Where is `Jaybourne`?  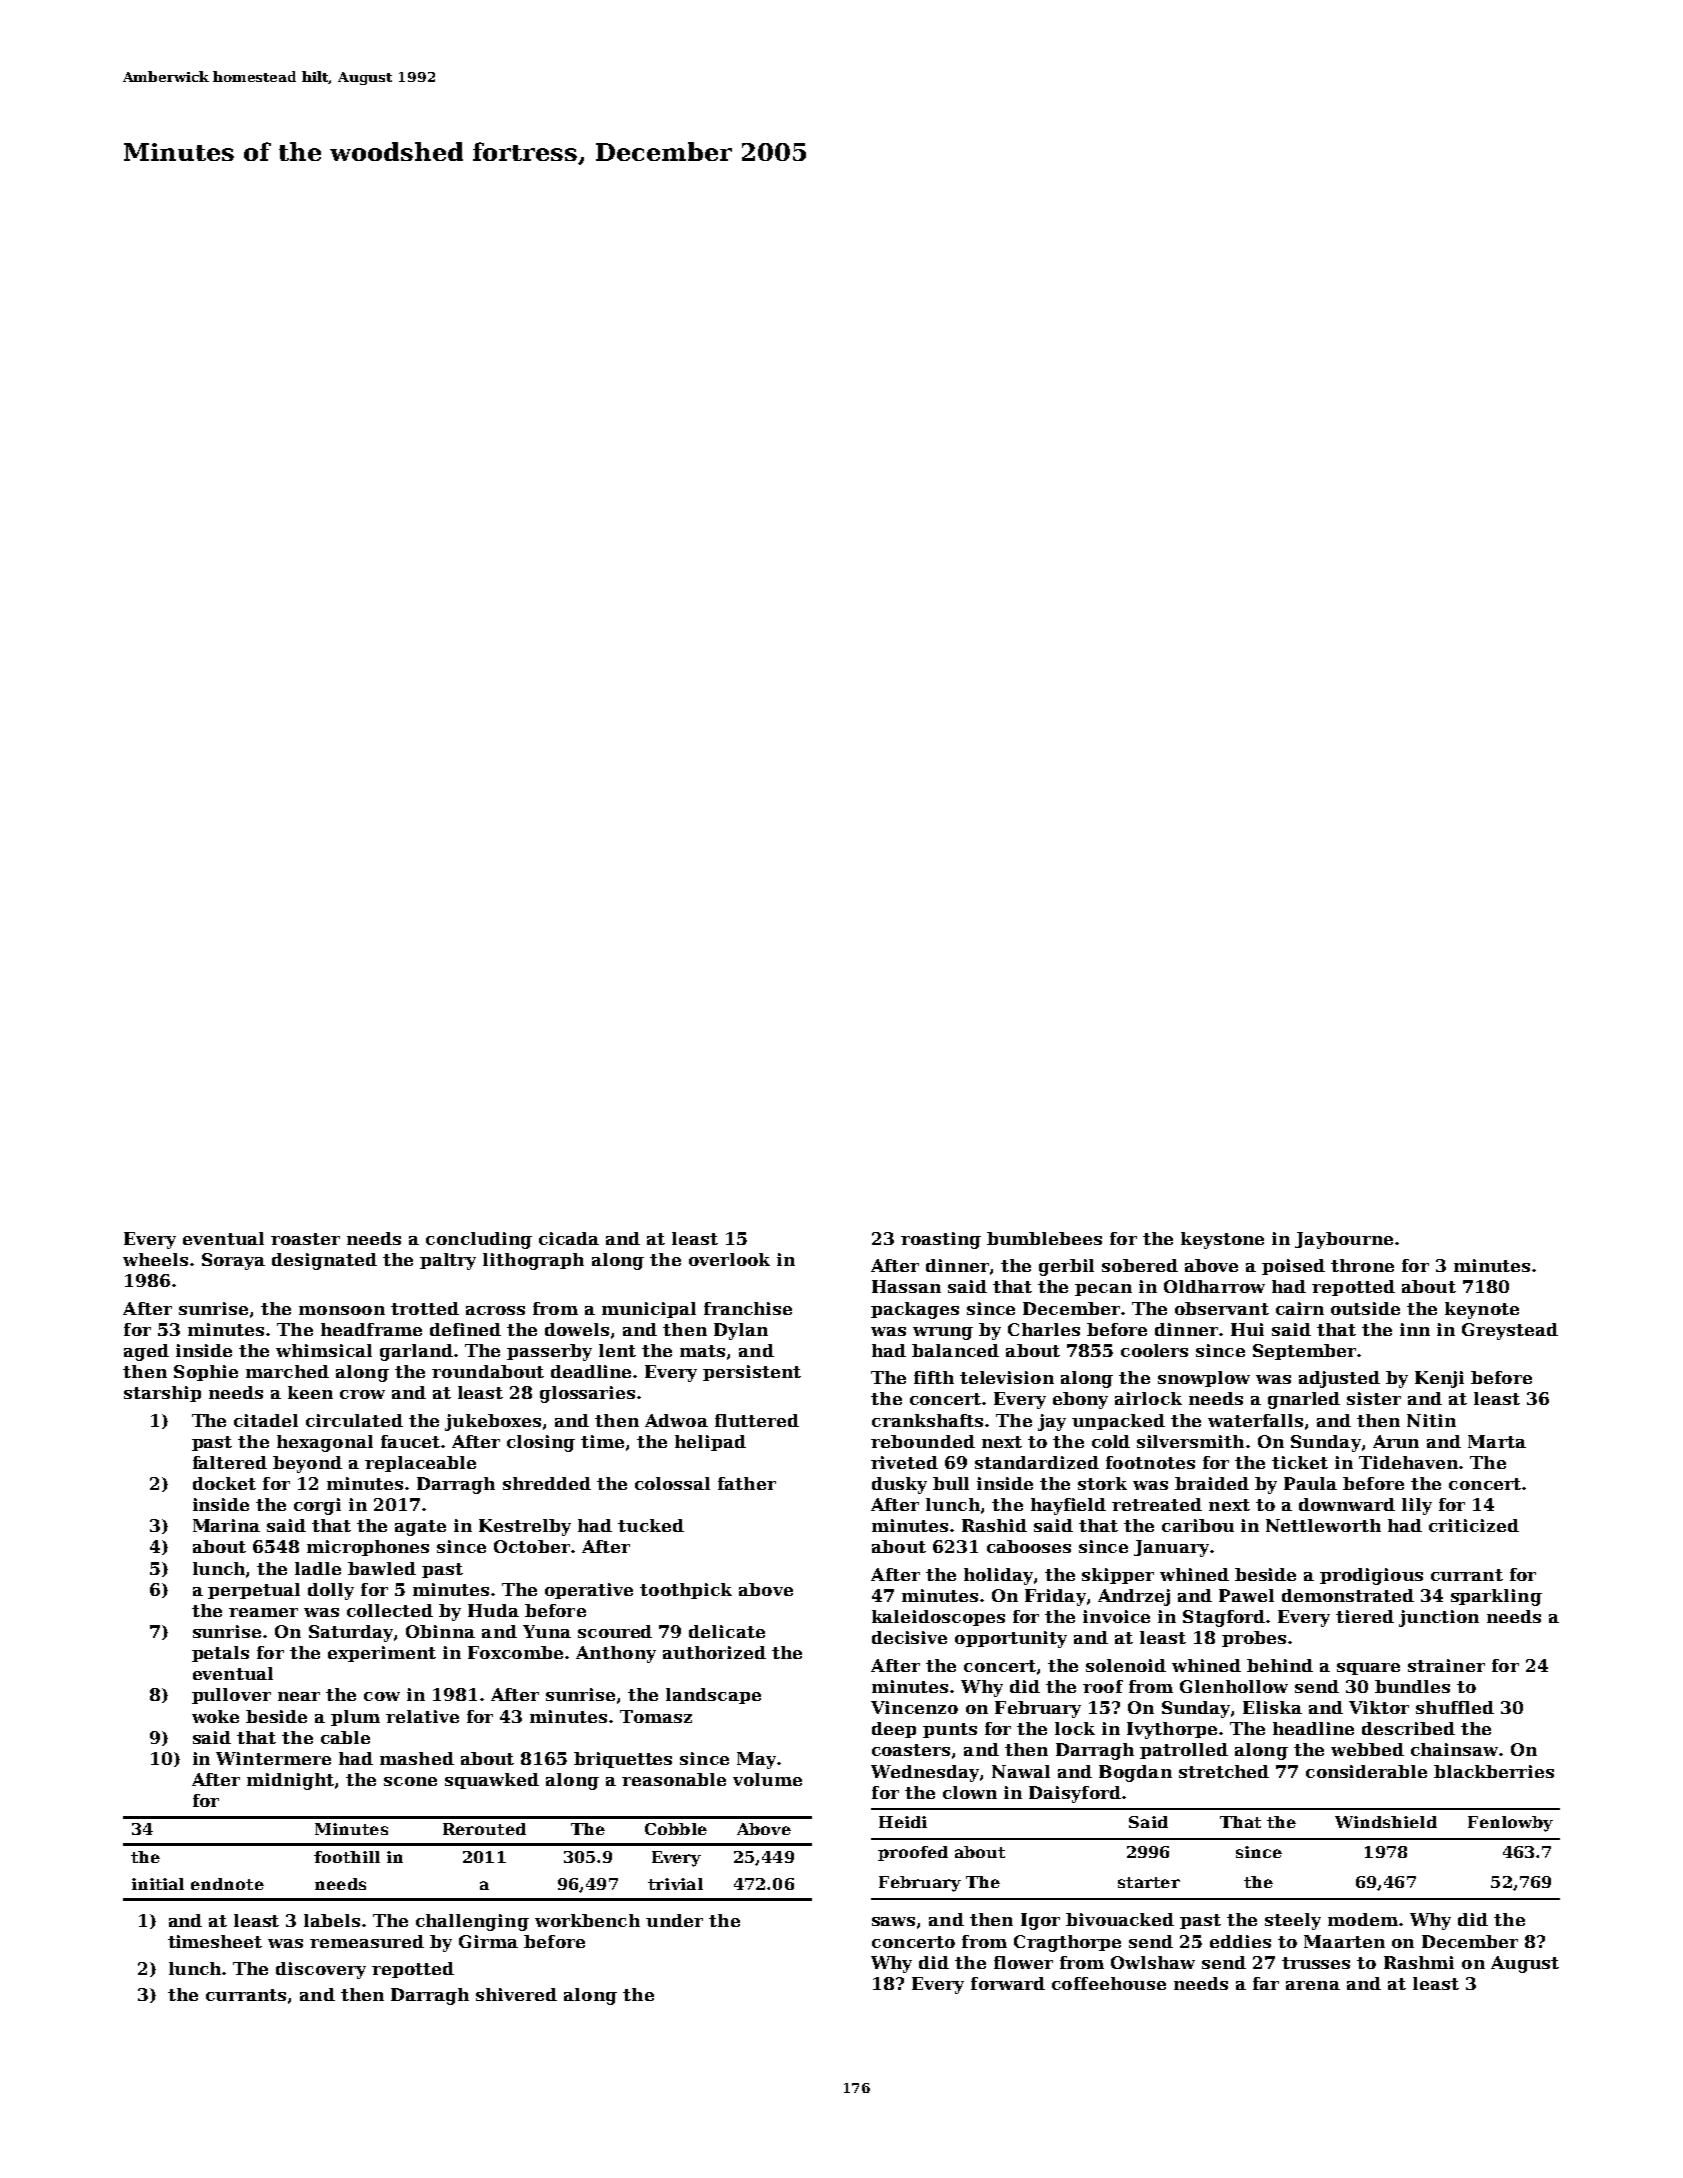 Jaybourne is located at coordinates (1344, 1240).
